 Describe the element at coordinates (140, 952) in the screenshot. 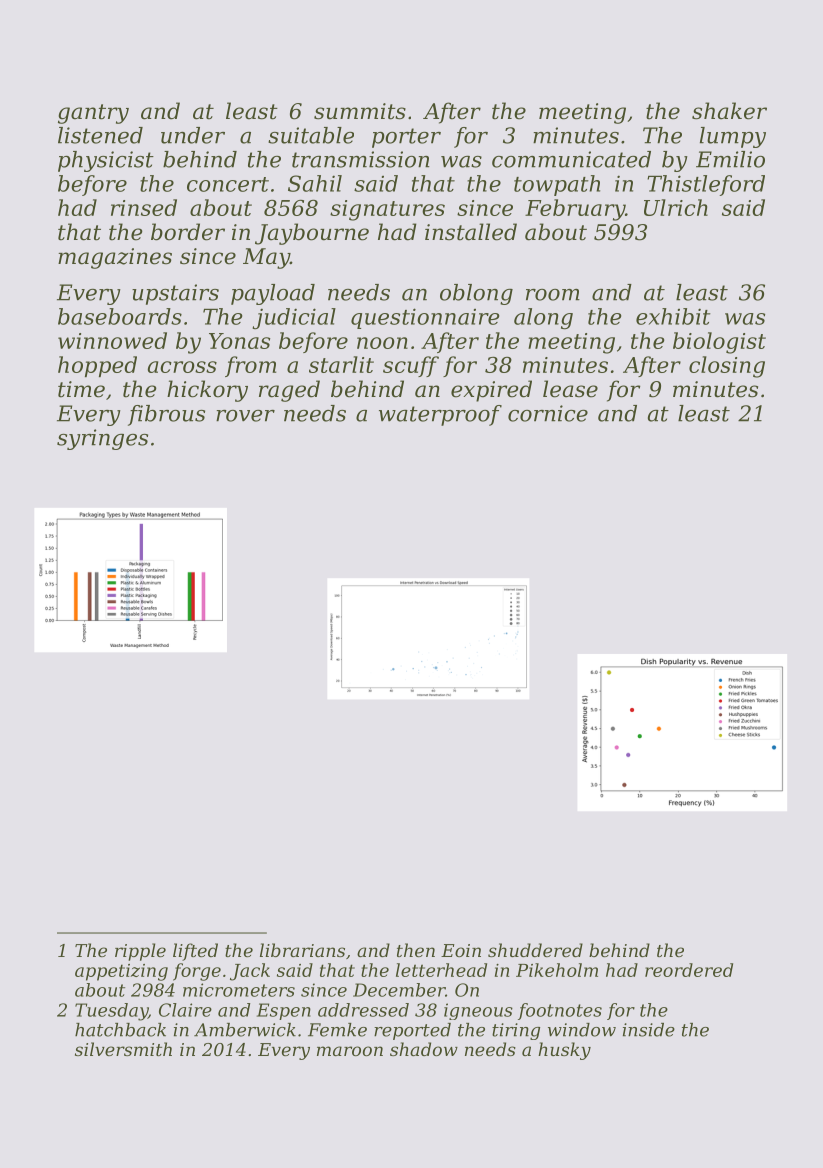

I see `ripple` at that location.
